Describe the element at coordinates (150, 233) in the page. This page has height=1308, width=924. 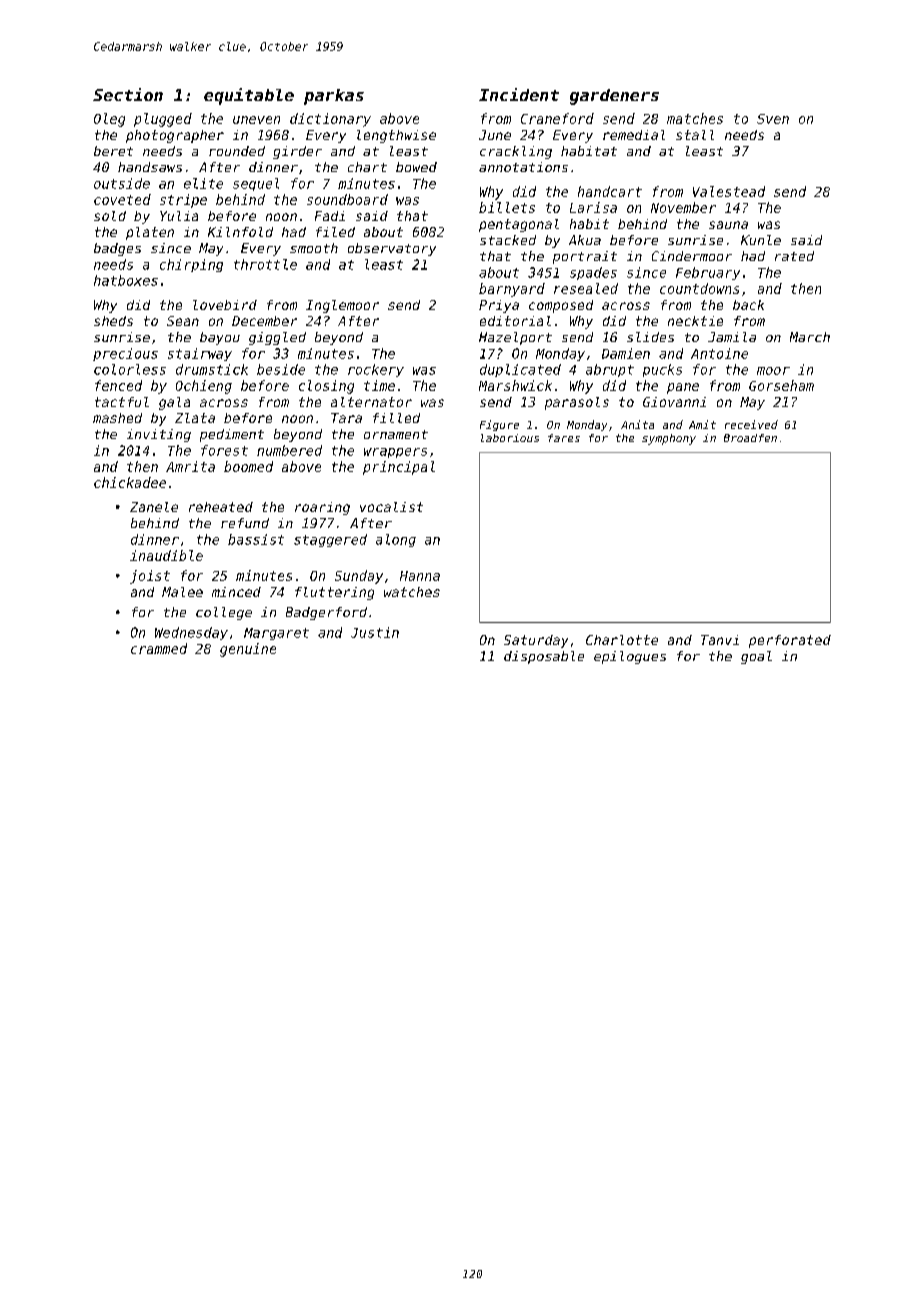
I see `platen` at that location.
